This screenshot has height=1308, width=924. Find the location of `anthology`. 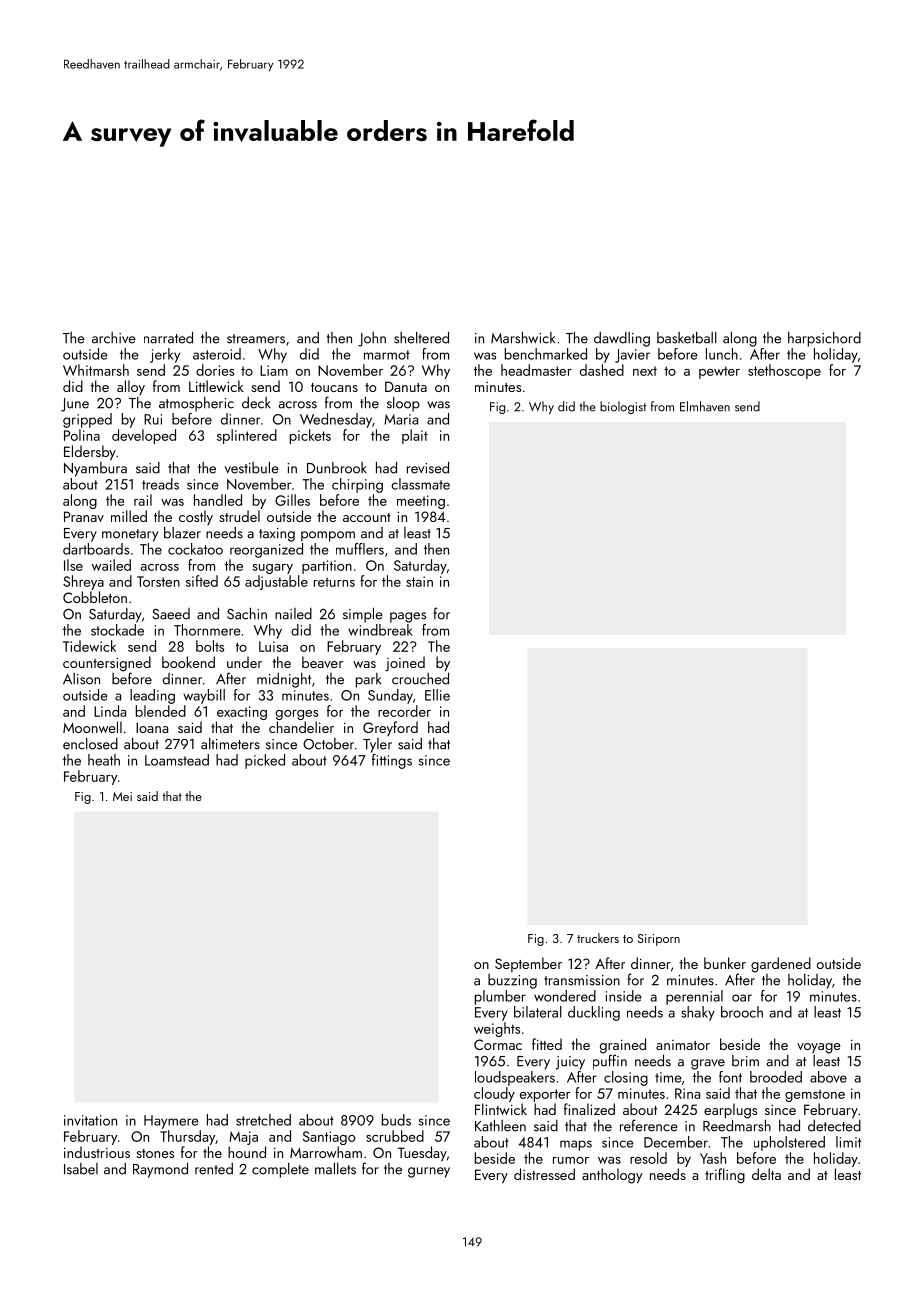

anthology is located at coordinates (612, 1176).
